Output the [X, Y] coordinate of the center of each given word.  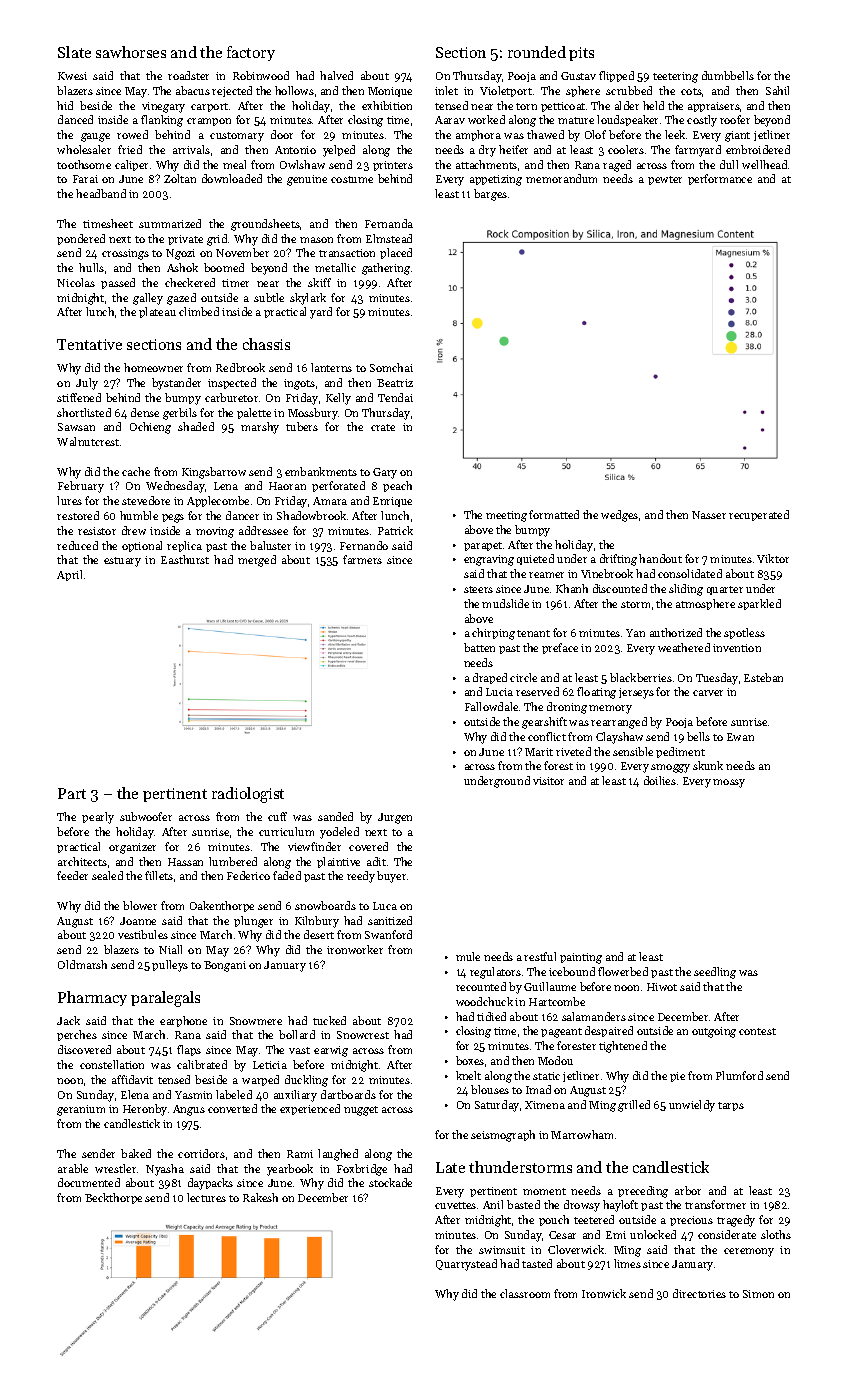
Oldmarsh [82, 964]
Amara [330, 501]
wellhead [764, 164]
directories [699, 1293]
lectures [206, 1197]
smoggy [670, 768]
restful [540, 956]
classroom [525, 1293]
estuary [122, 562]
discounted [620, 588]
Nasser [709, 515]
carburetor [231, 397]
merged [257, 561]
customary [237, 137]
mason [316, 240]
